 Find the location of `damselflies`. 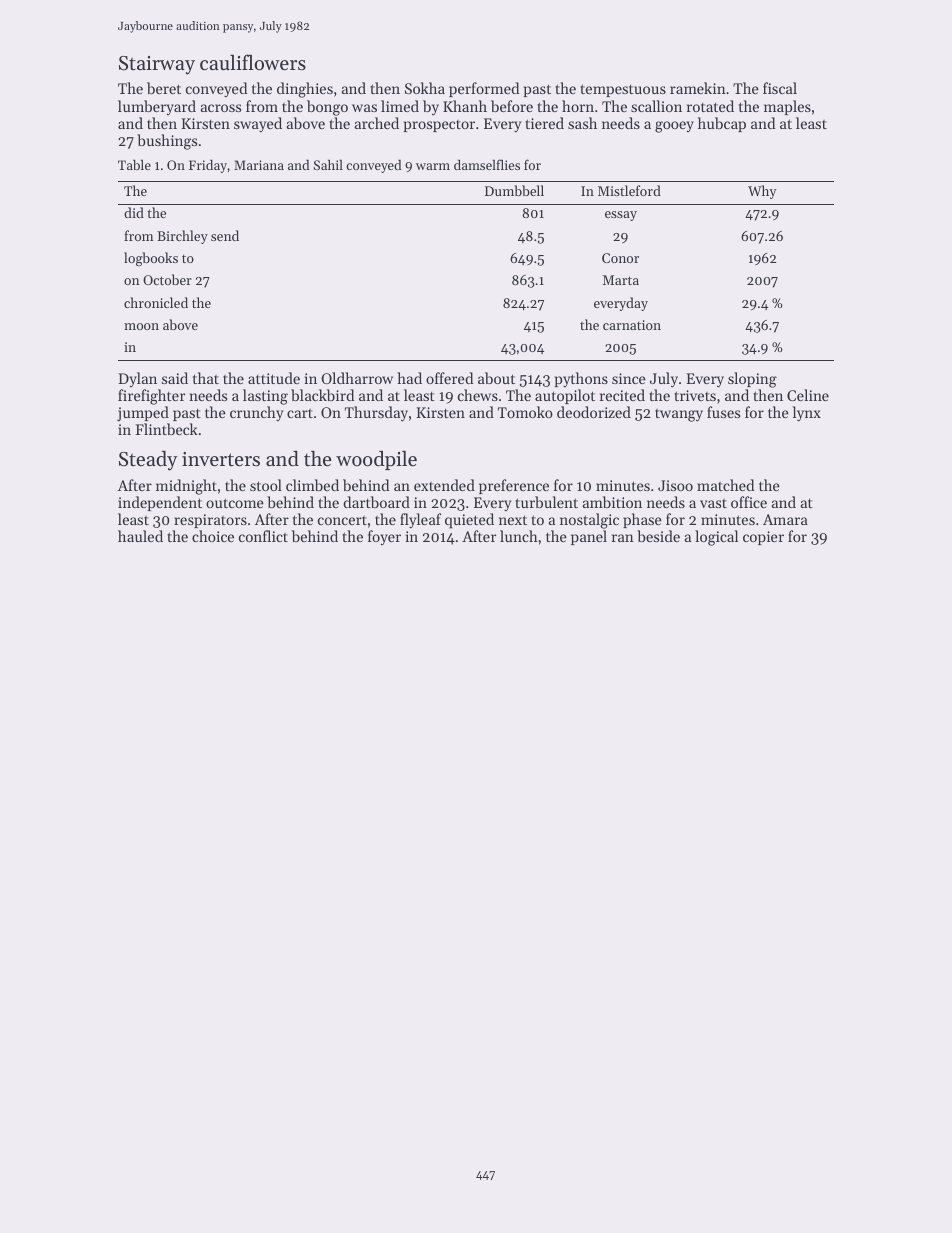

damselflies is located at coordinates (487, 164).
